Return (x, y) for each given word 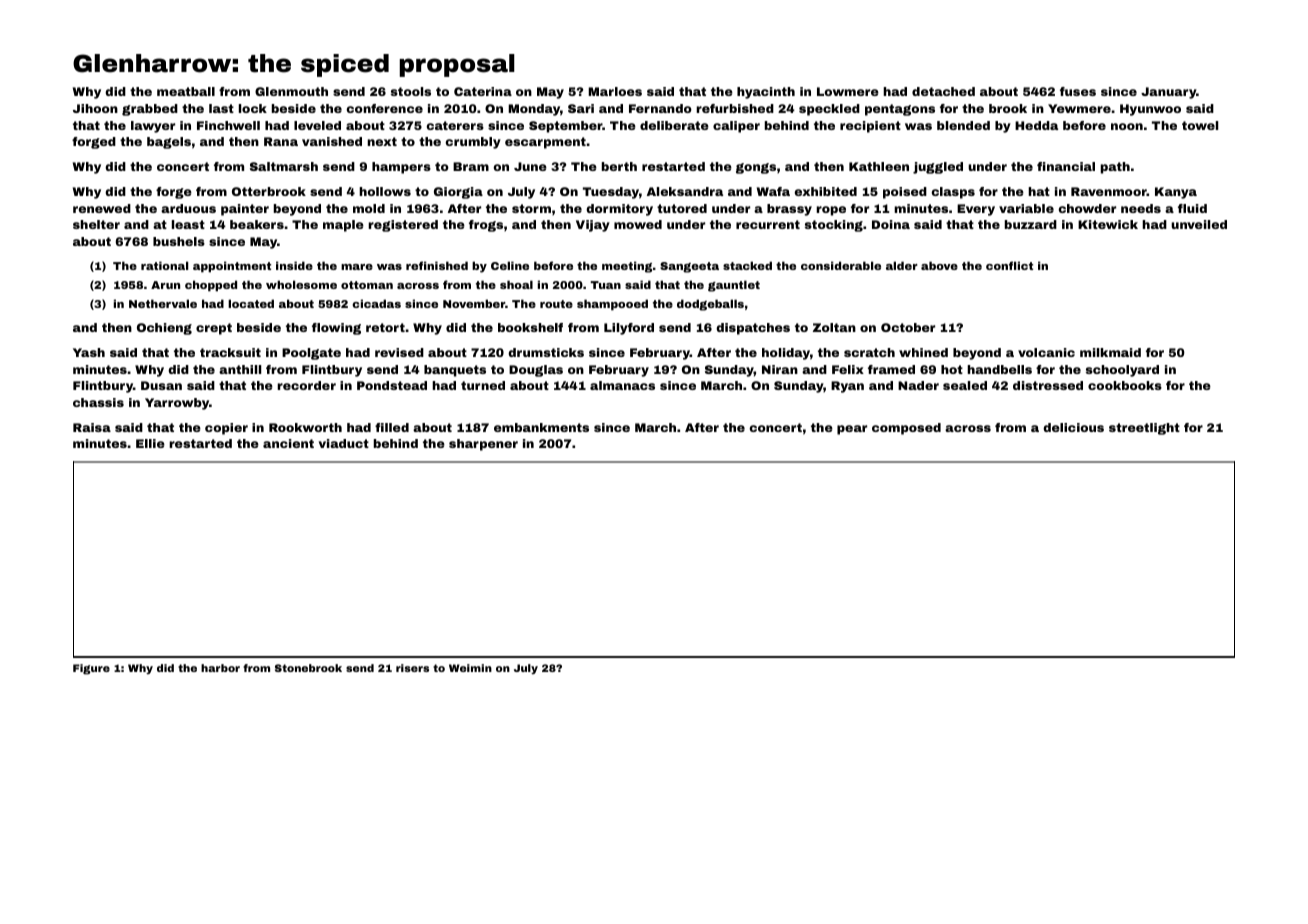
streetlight (1144, 429)
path (1115, 168)
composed (906, 429)
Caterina (483, 91)
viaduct (344, 443)
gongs (756, 168)
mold (369, 208)
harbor (220, 668)
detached (943, 91)
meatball (186, 91)
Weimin (470, 668)
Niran (780, 369)
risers (412, 668)
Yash (89, 352)
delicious (1073, 427)
